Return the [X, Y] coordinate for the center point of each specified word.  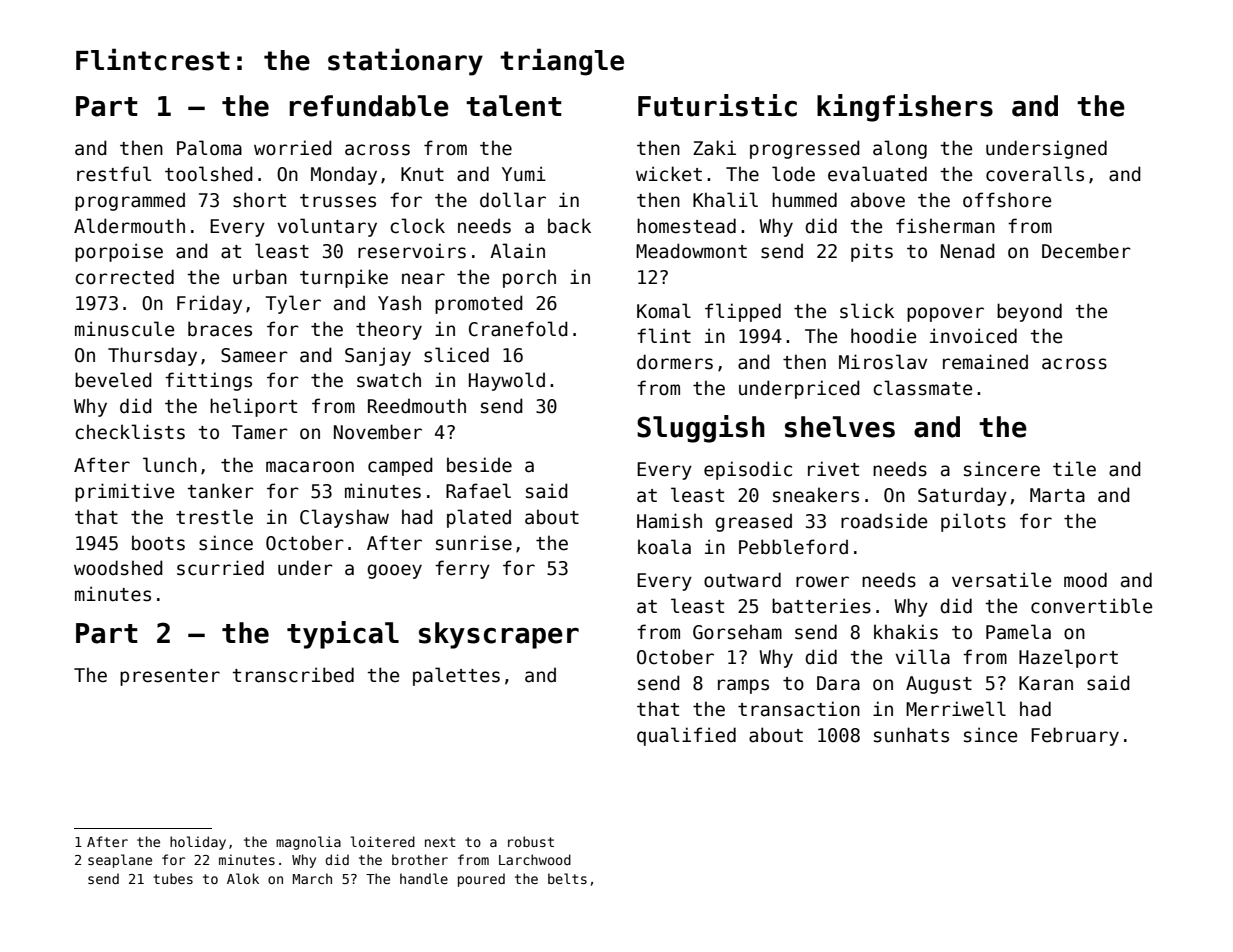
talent [514, 106]
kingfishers [905, 108]
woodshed [118, 568]
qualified [686, 736]
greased [753, 522]
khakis [906, 632]
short [259, 200]
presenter [170, 677]
